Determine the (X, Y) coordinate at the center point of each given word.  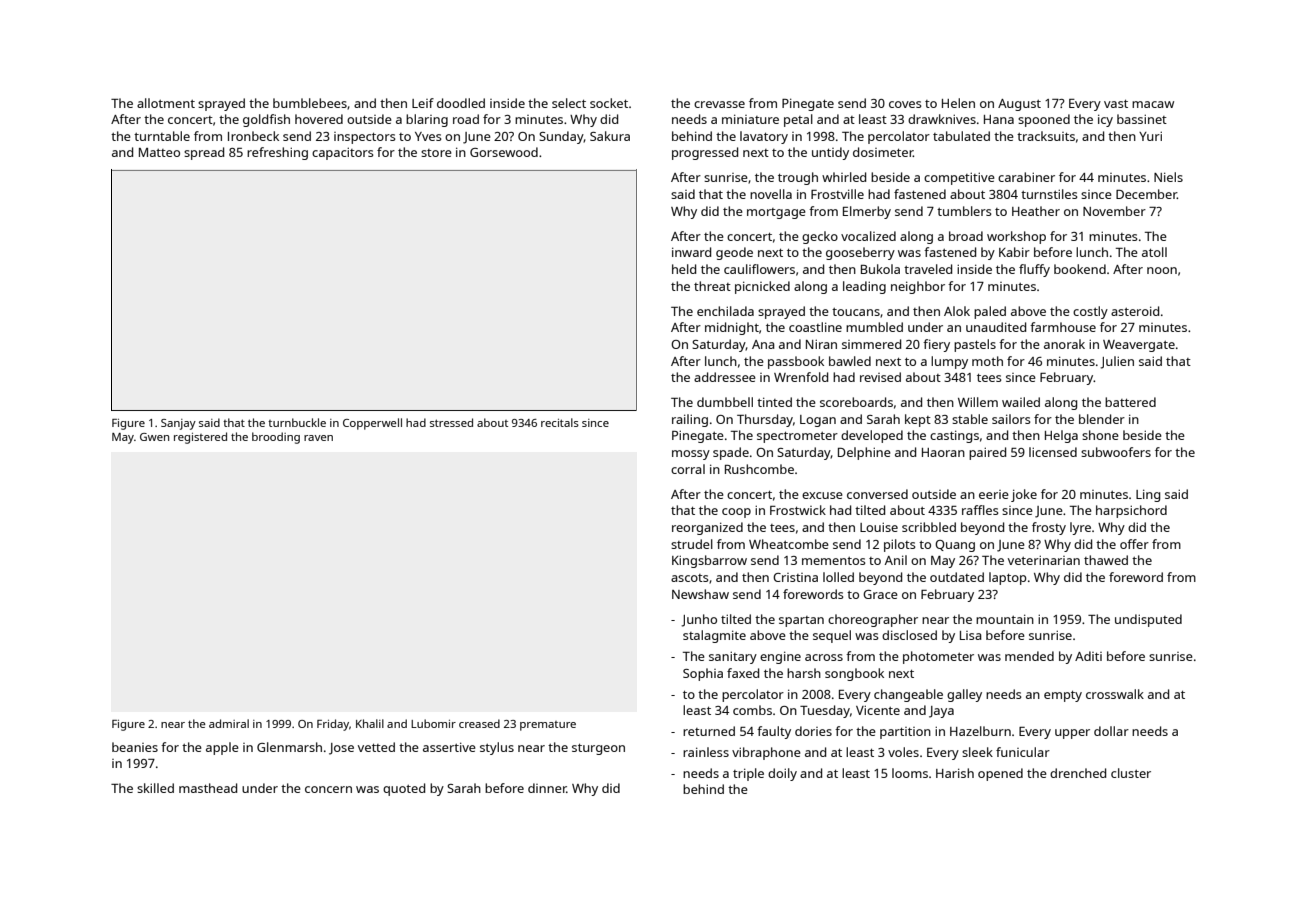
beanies (135, 747)
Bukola (880, 269)
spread (204, 153)
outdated (957, 577)
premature (548, 726)
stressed (451, 422)
